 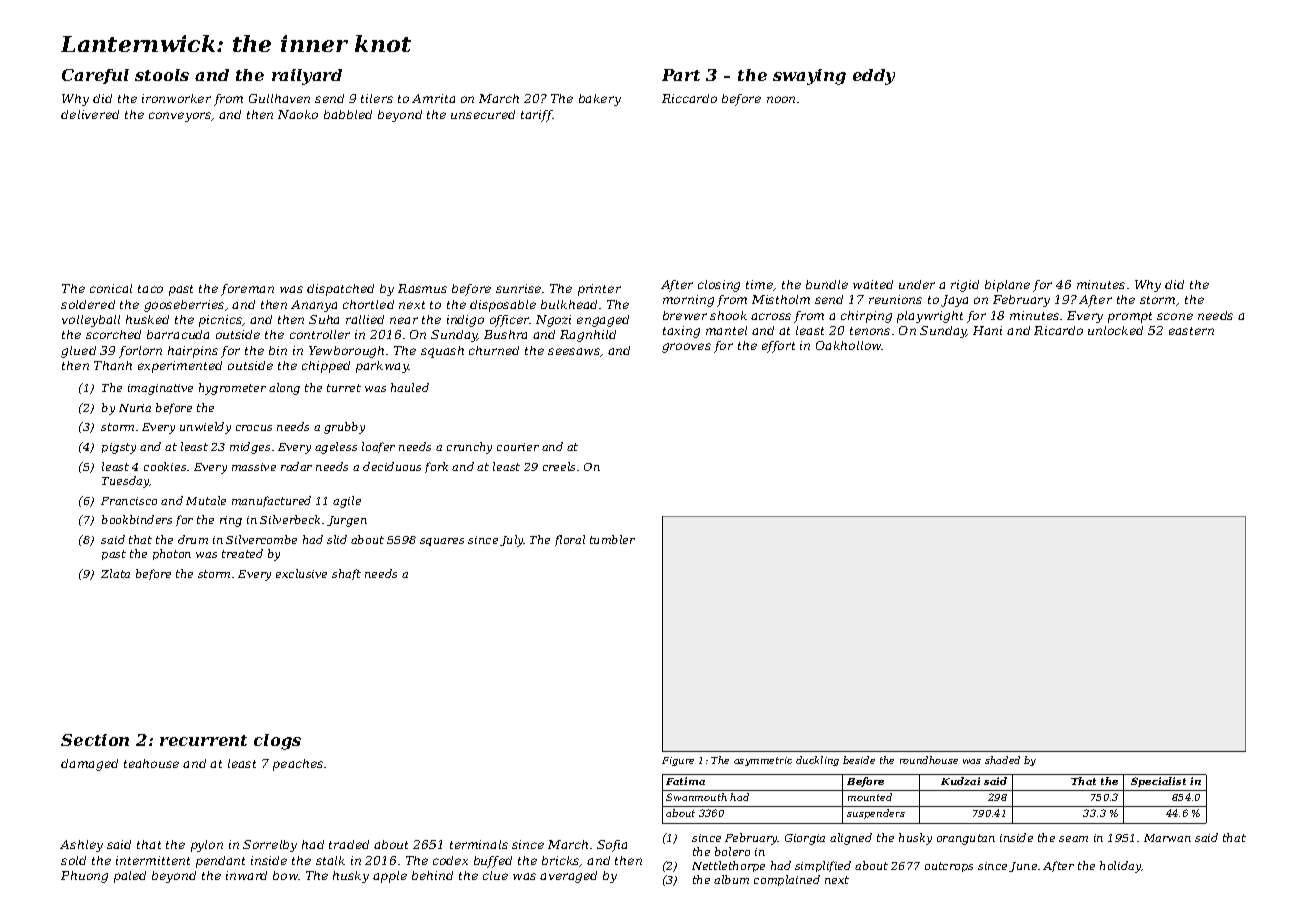 I want to click on eastern, so click(x=1191, y=331).
